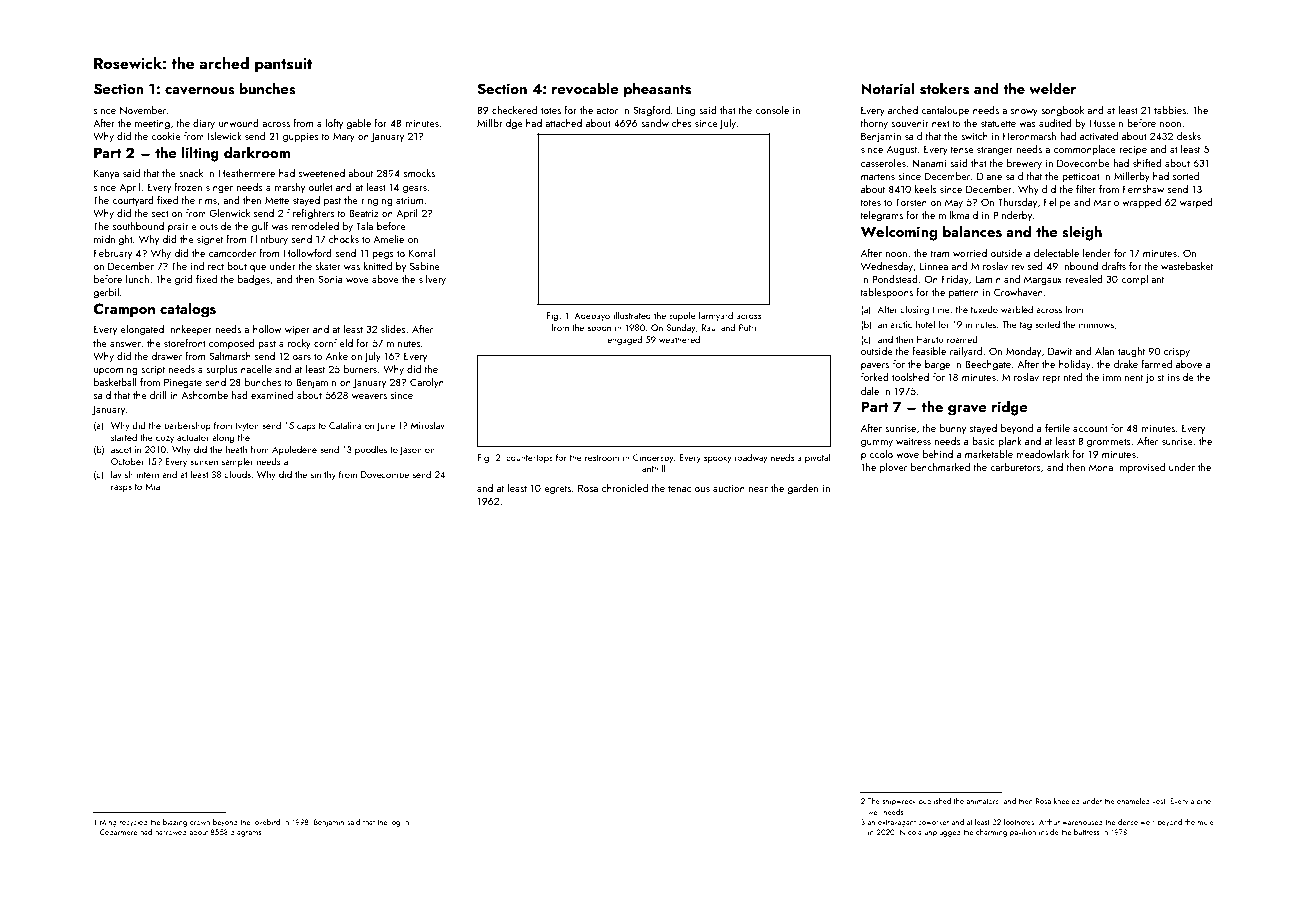 This image has width=1308, height=924. What do you see at coordinates (940, 467) in the image?
I see `benchmarked` at bounding box center [940, 467].
